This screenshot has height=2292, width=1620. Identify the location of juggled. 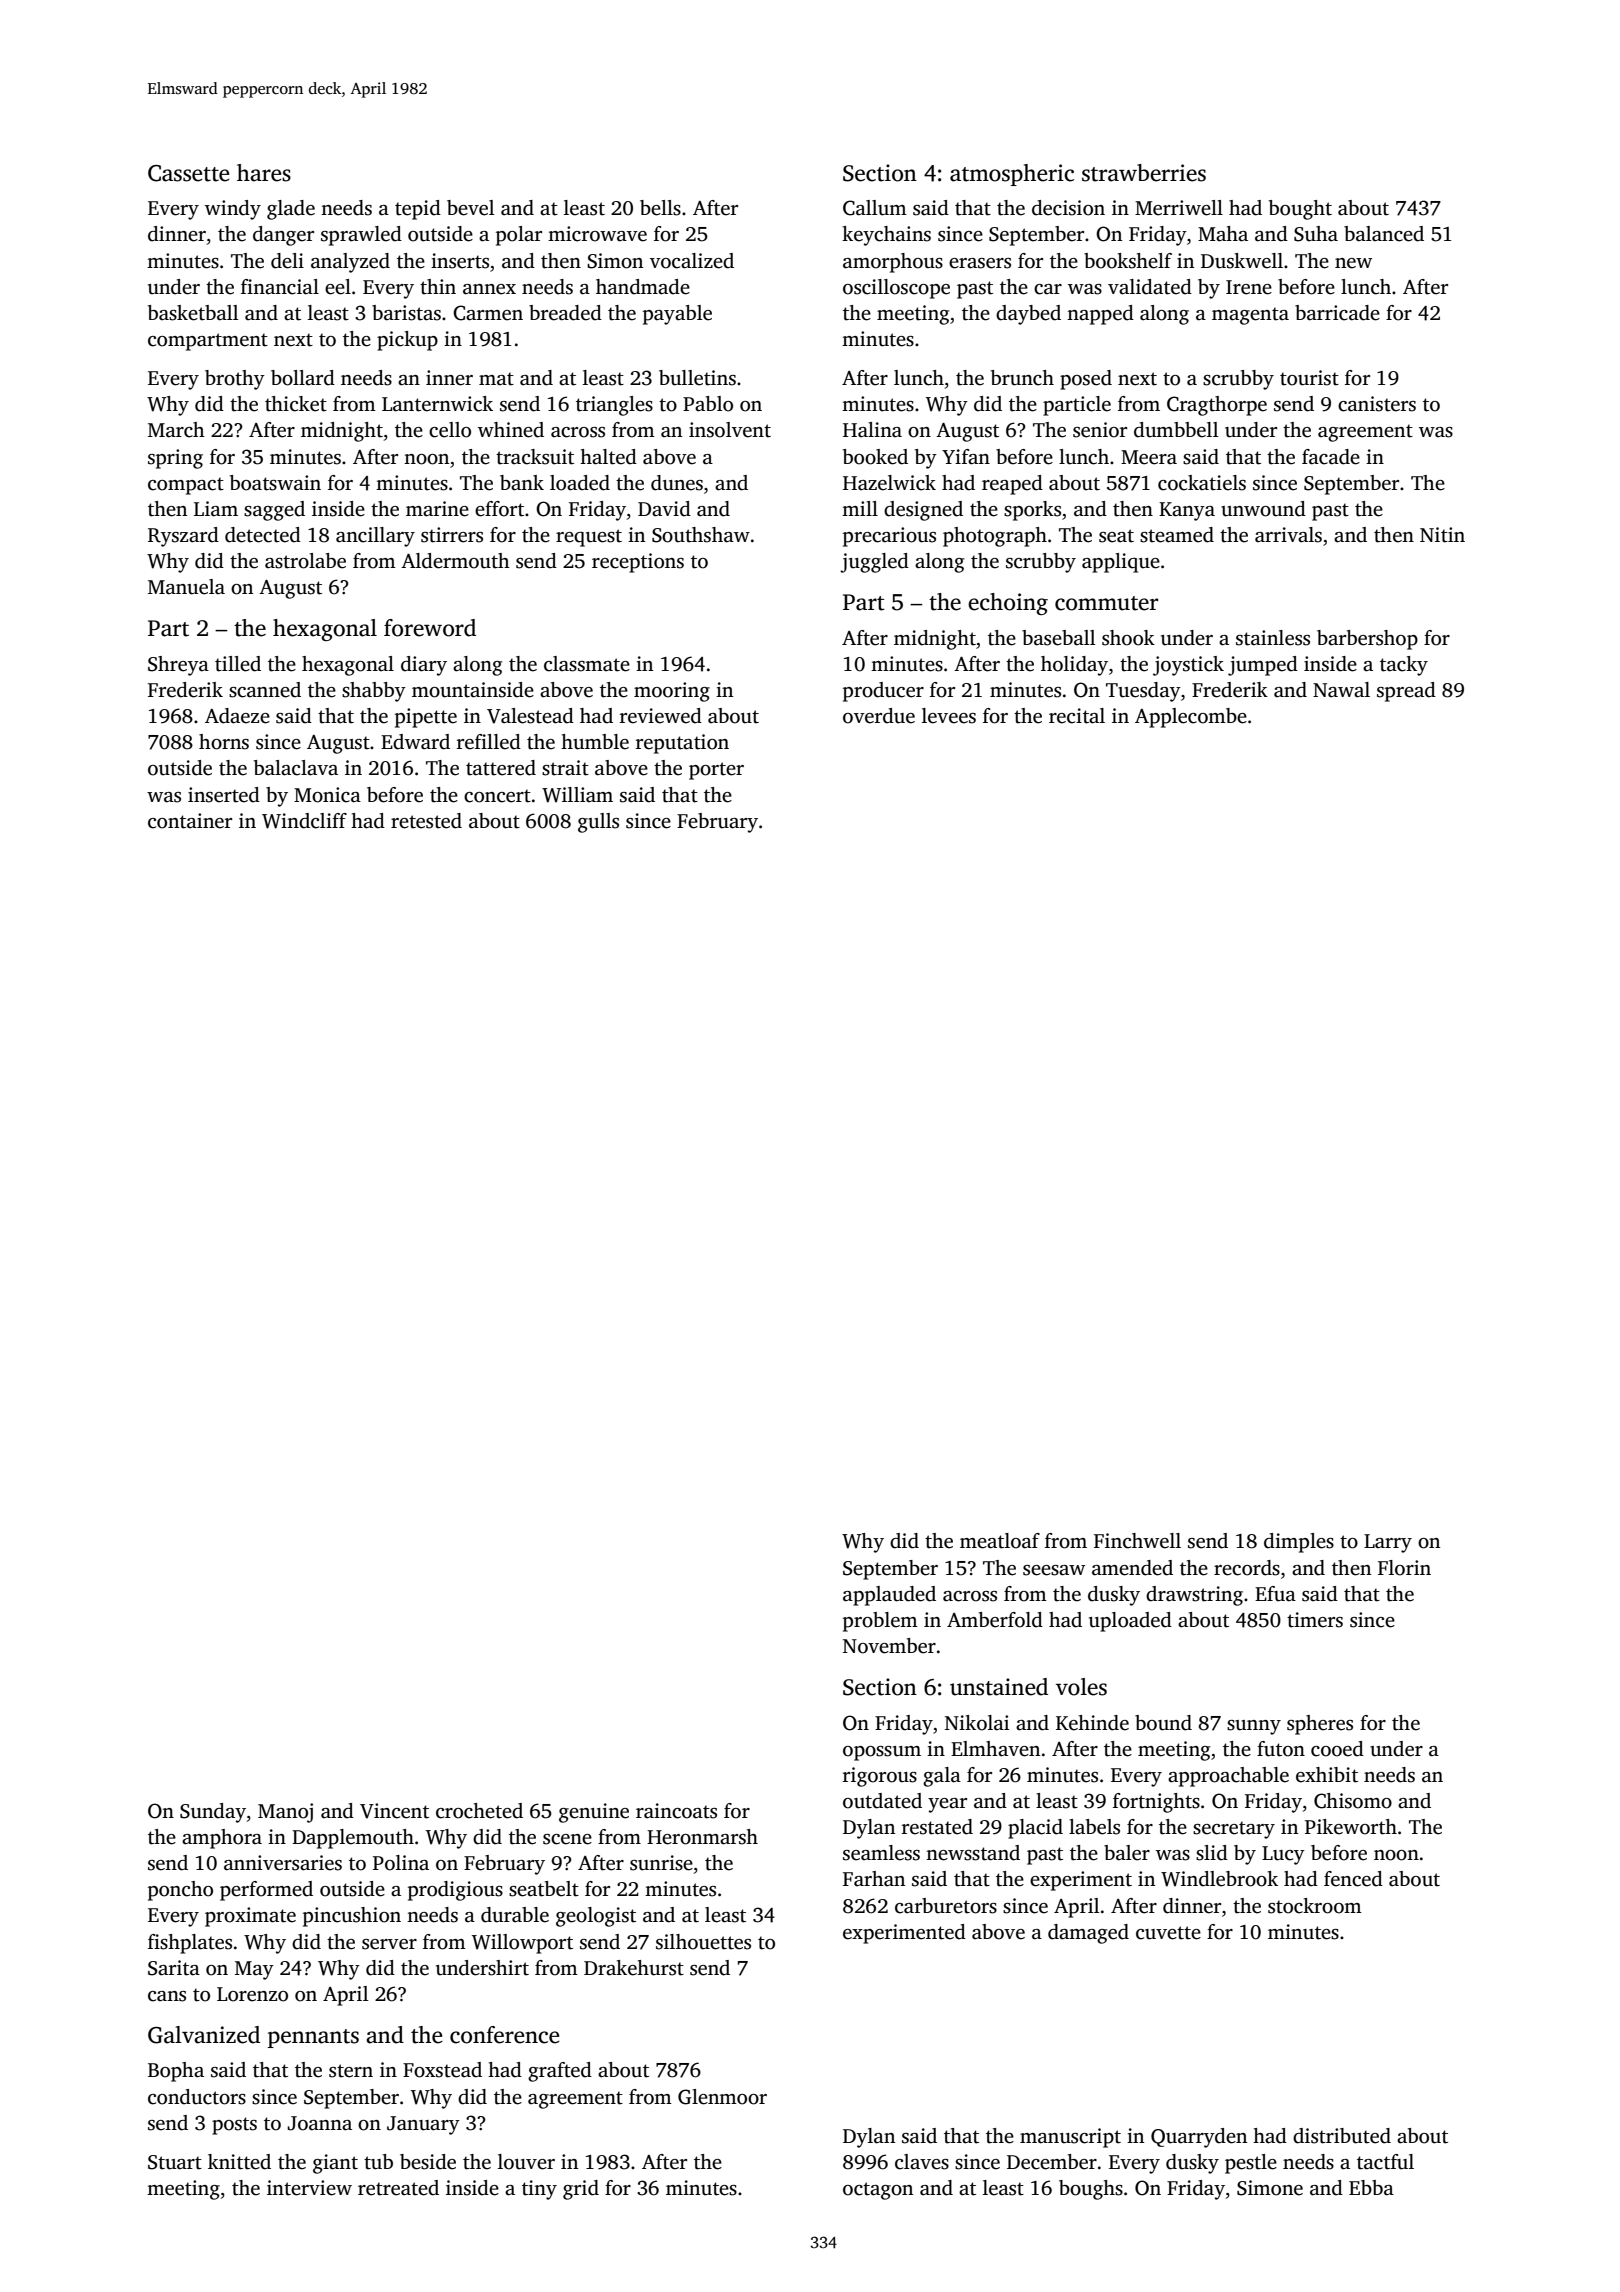
(874, 563).
